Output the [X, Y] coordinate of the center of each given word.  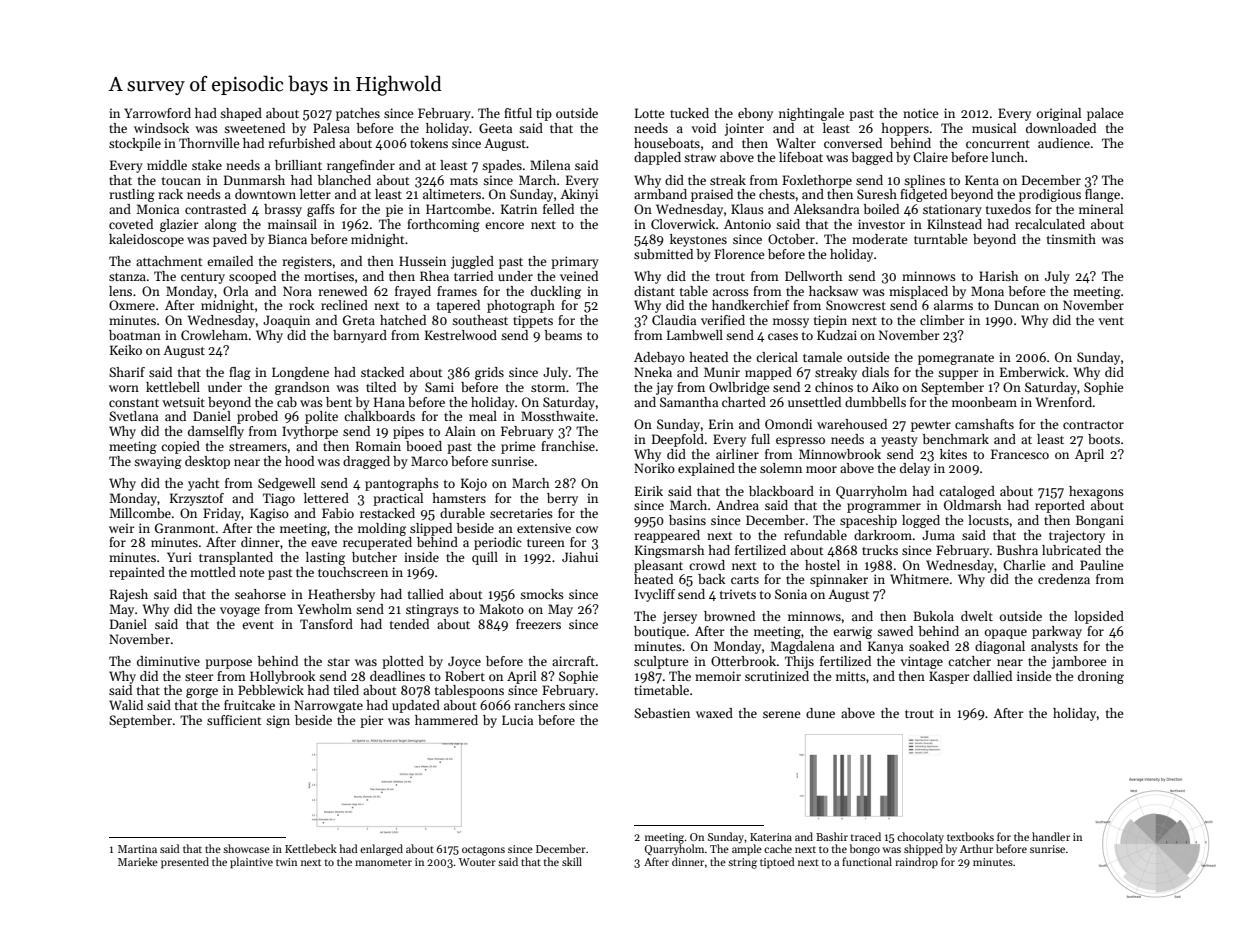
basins [687, 520]
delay [915, 469]
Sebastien [662, 713]
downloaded [1061, 128]
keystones [698, 240]
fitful [518, 113]
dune [820, 713]
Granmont [185, 528]
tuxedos [1008, 209]
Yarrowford [157, 113]
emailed [230, 261]
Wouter [477, 862]
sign [278, 721]
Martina [137, 849]
